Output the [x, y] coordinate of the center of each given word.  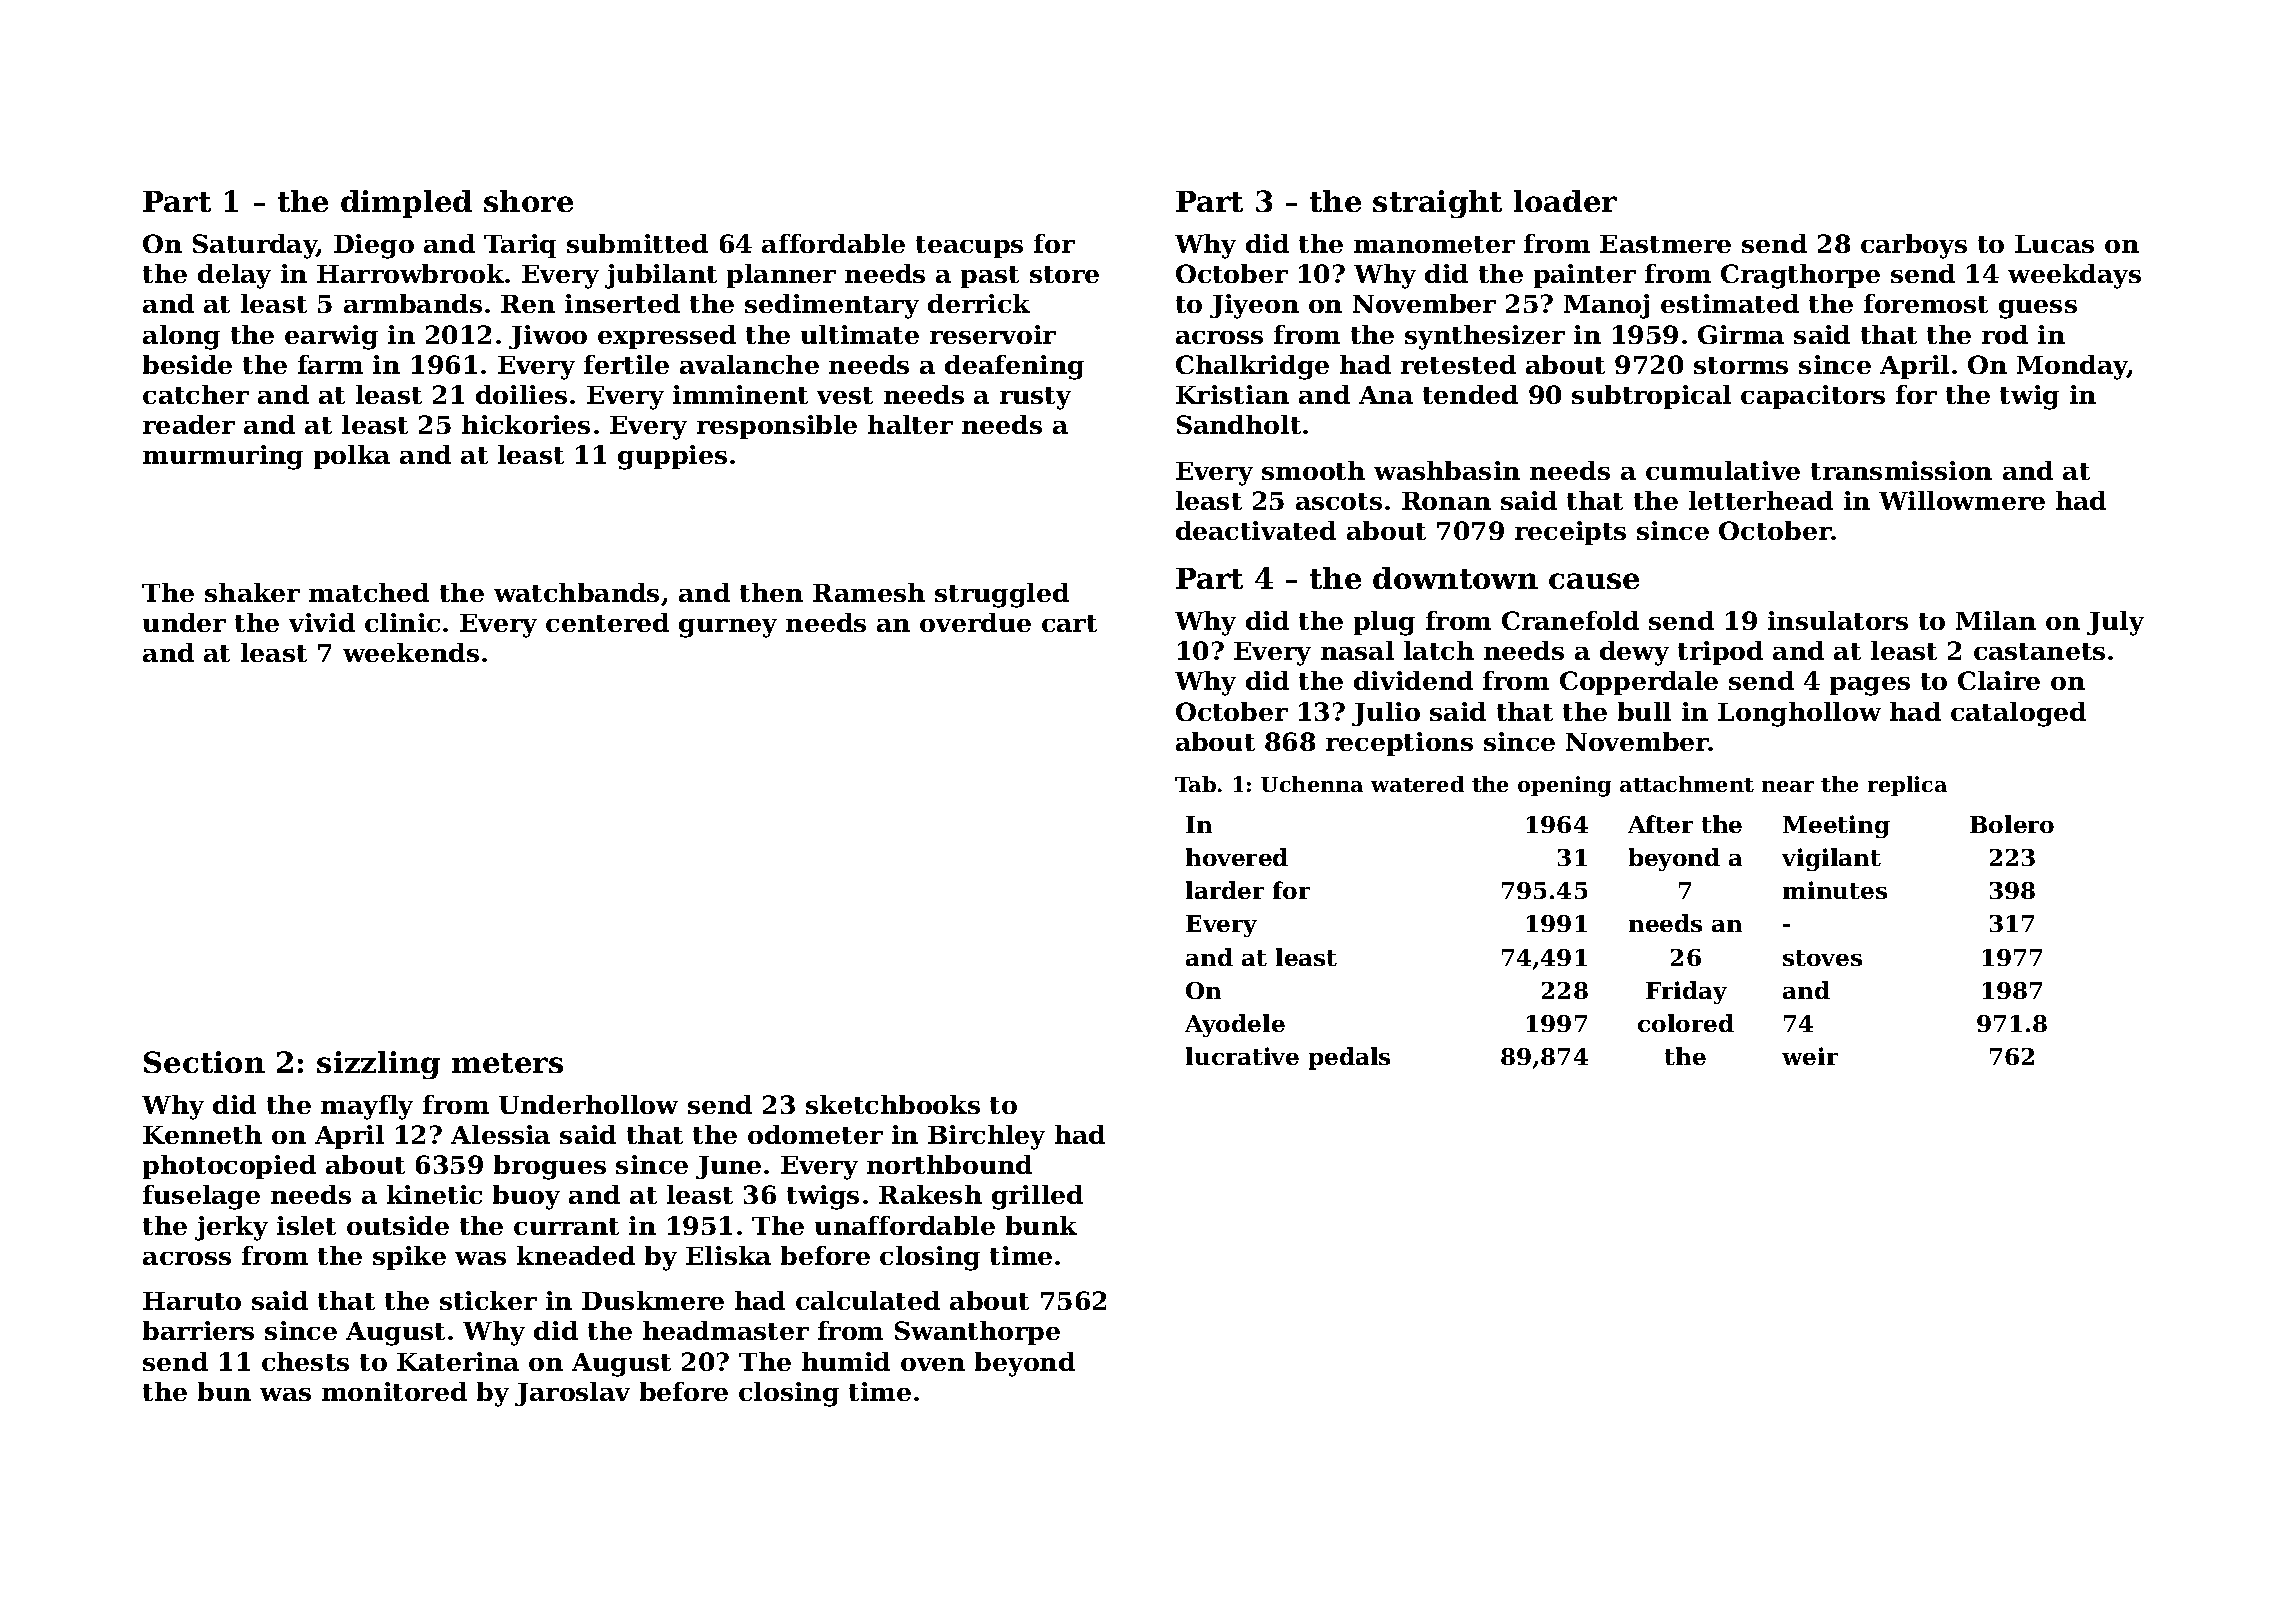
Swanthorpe [977, 1333]
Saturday [255, 246]
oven [933, 1364]
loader [1565, 201]
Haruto [192, 1301]
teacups [969, 247]
